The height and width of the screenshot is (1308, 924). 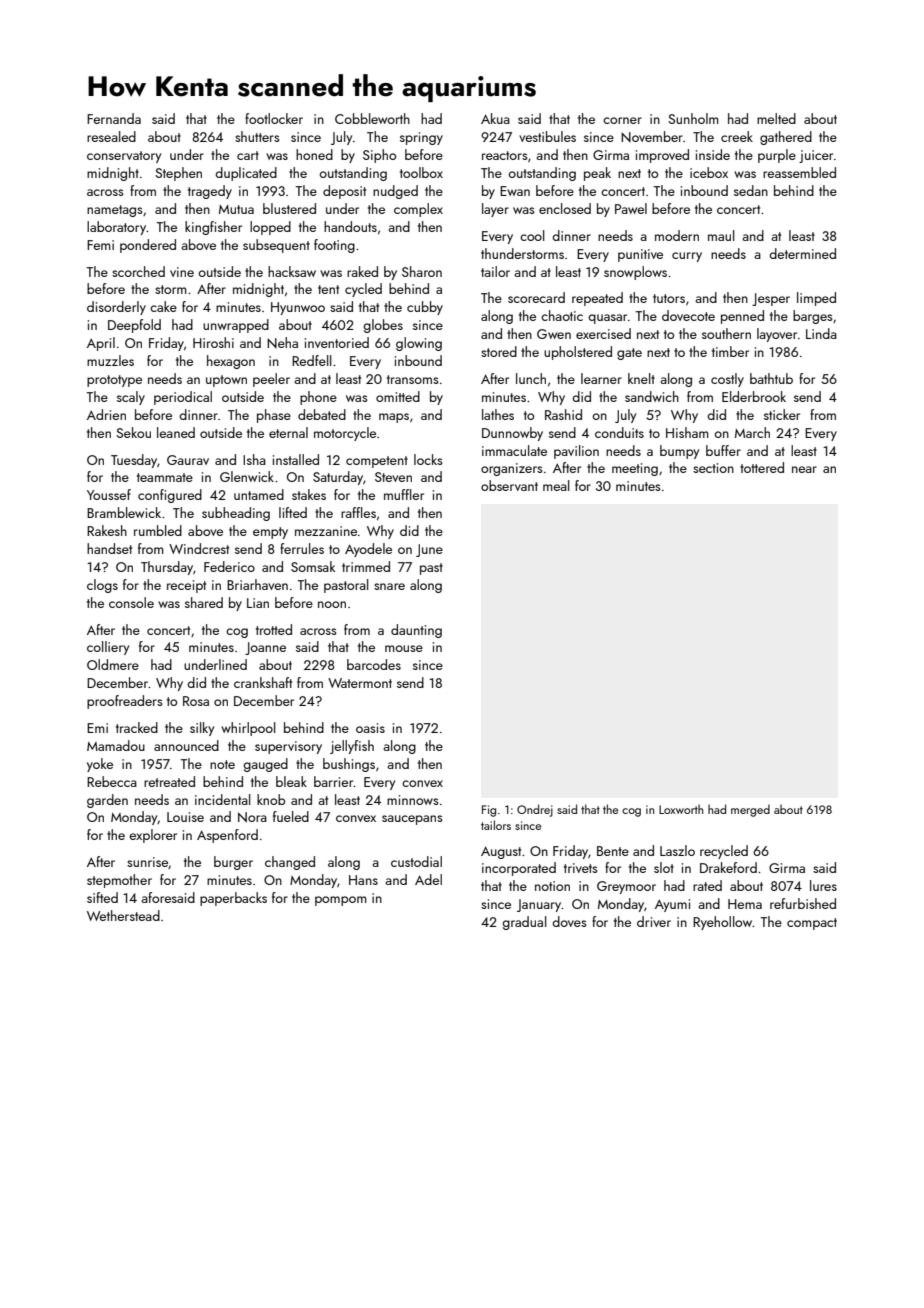 What do you see at coordinates (622, 120) in the screenshot?
I see `corner` at bounding box center [622, 120].
